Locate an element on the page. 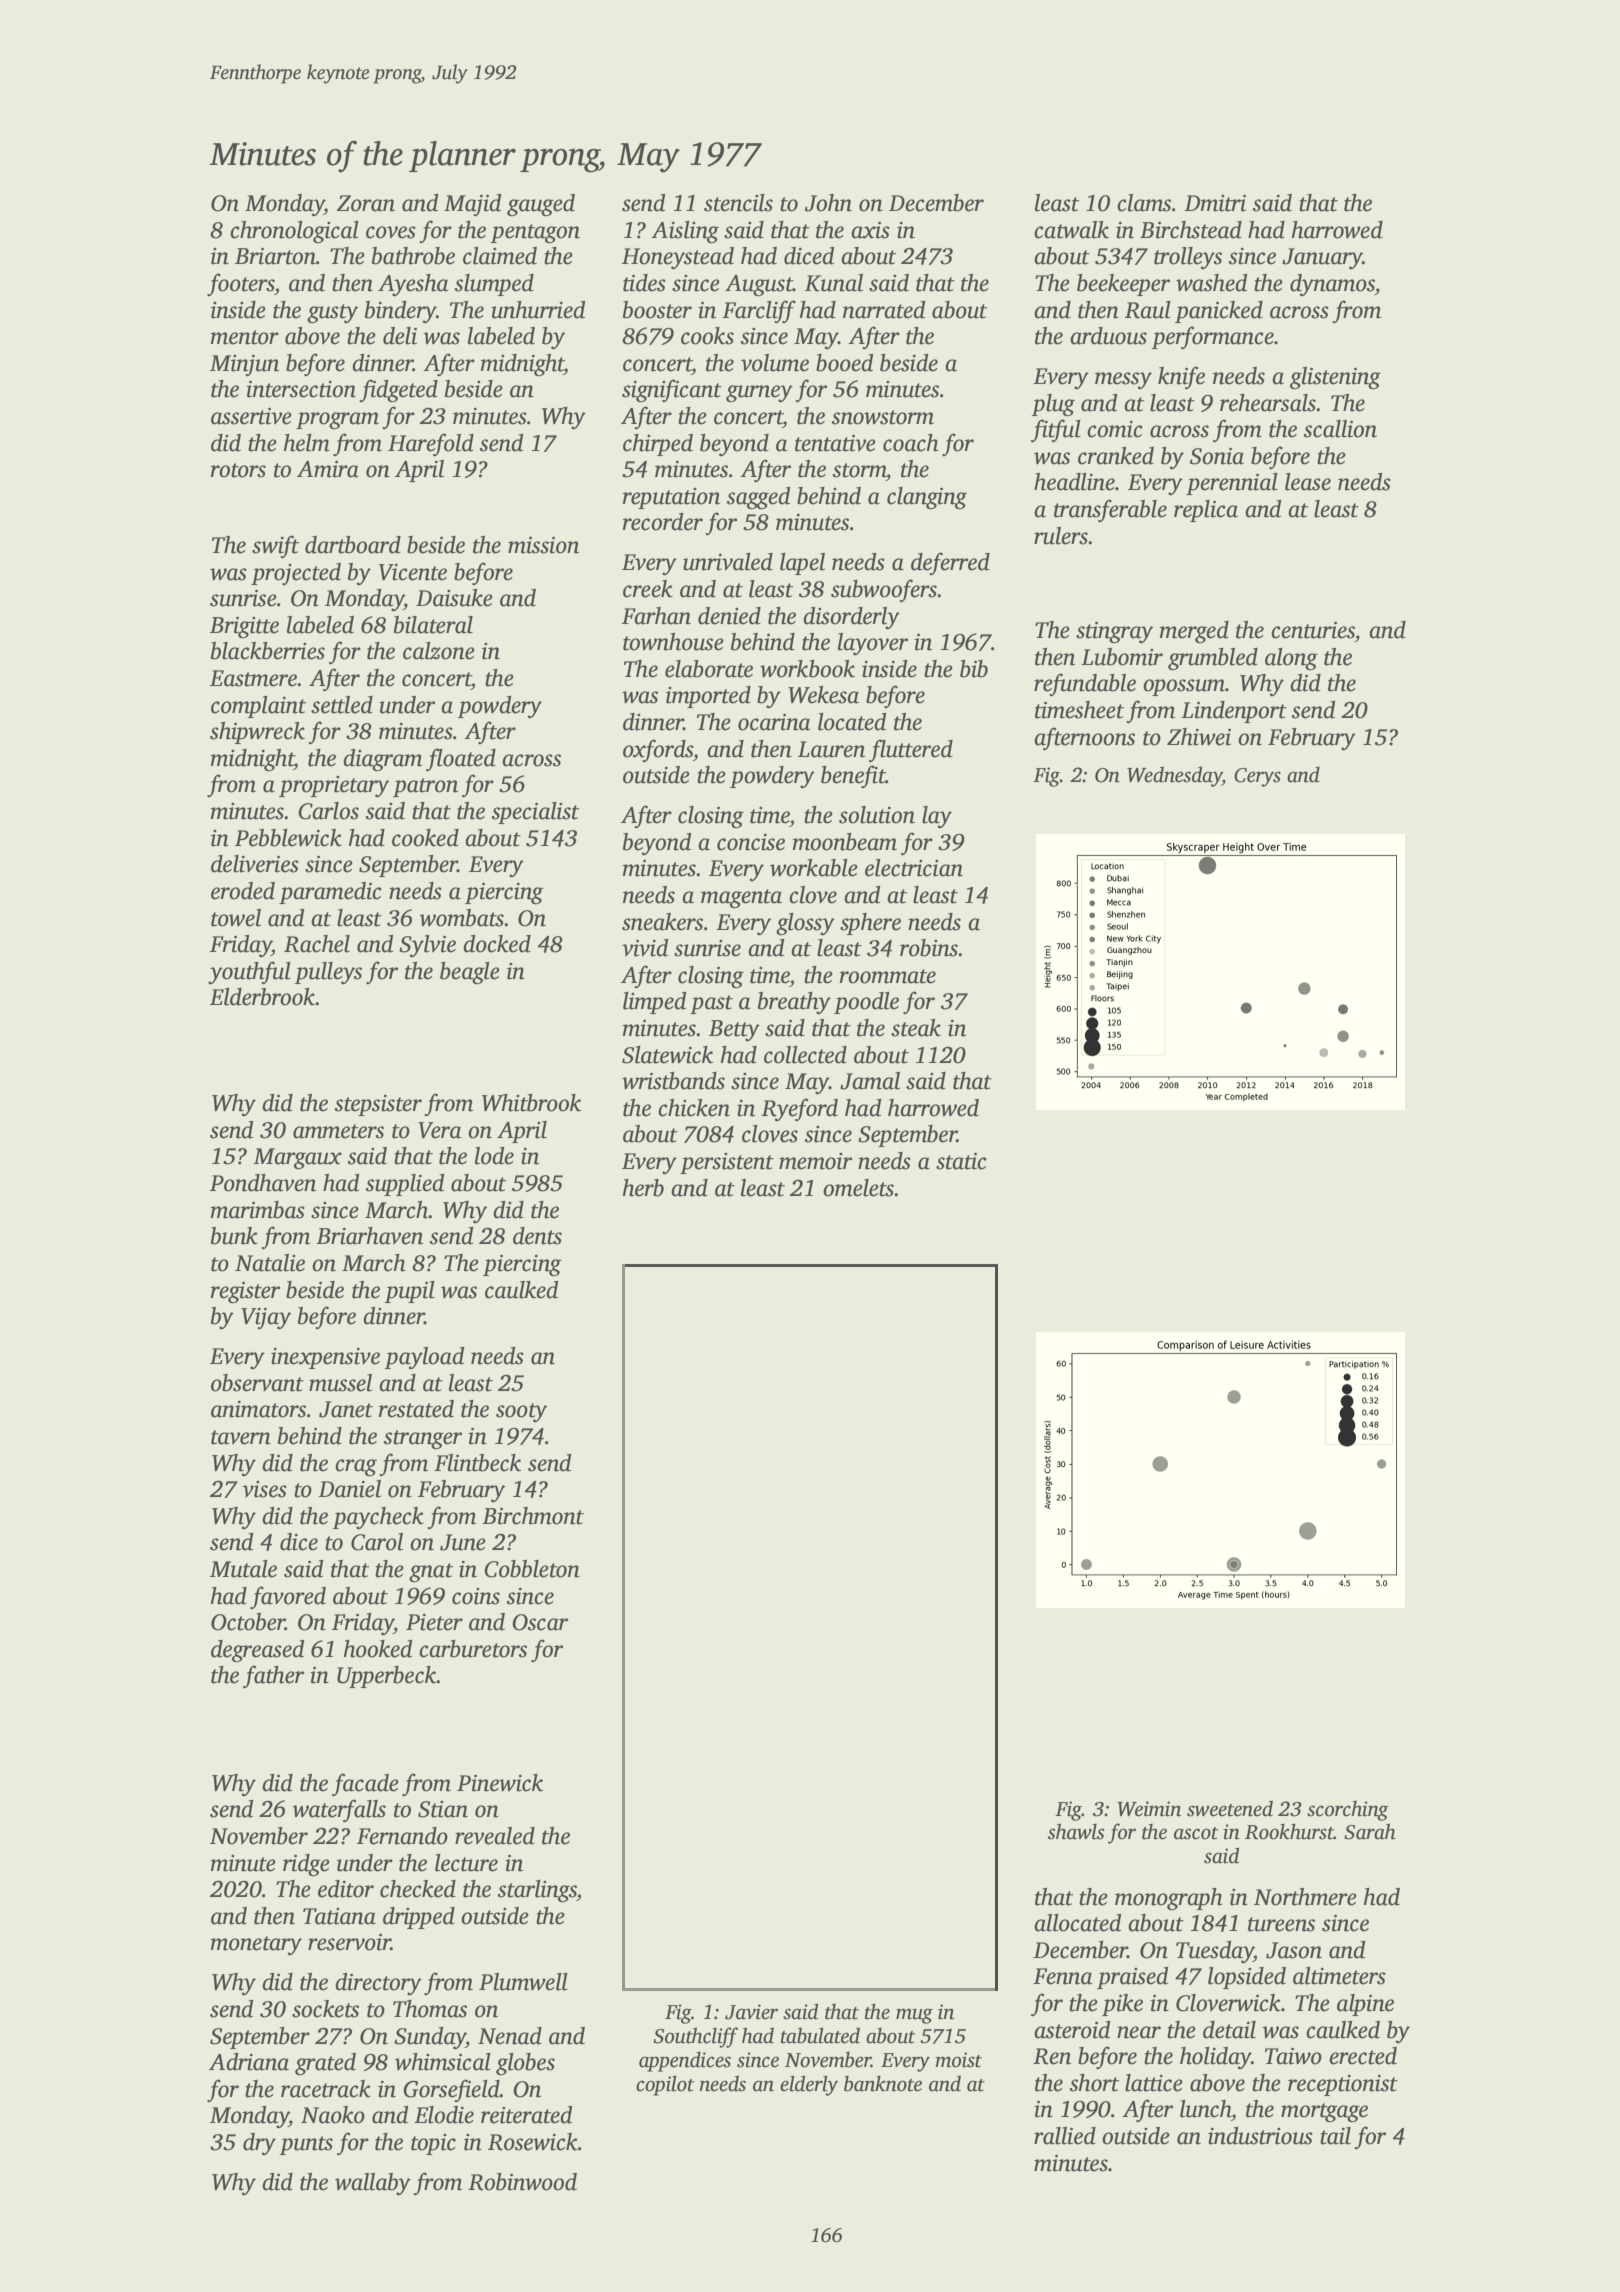 Image resolution: width=1620 pixels, height=2292 pixels. John is located at coordinates (828, 203).
